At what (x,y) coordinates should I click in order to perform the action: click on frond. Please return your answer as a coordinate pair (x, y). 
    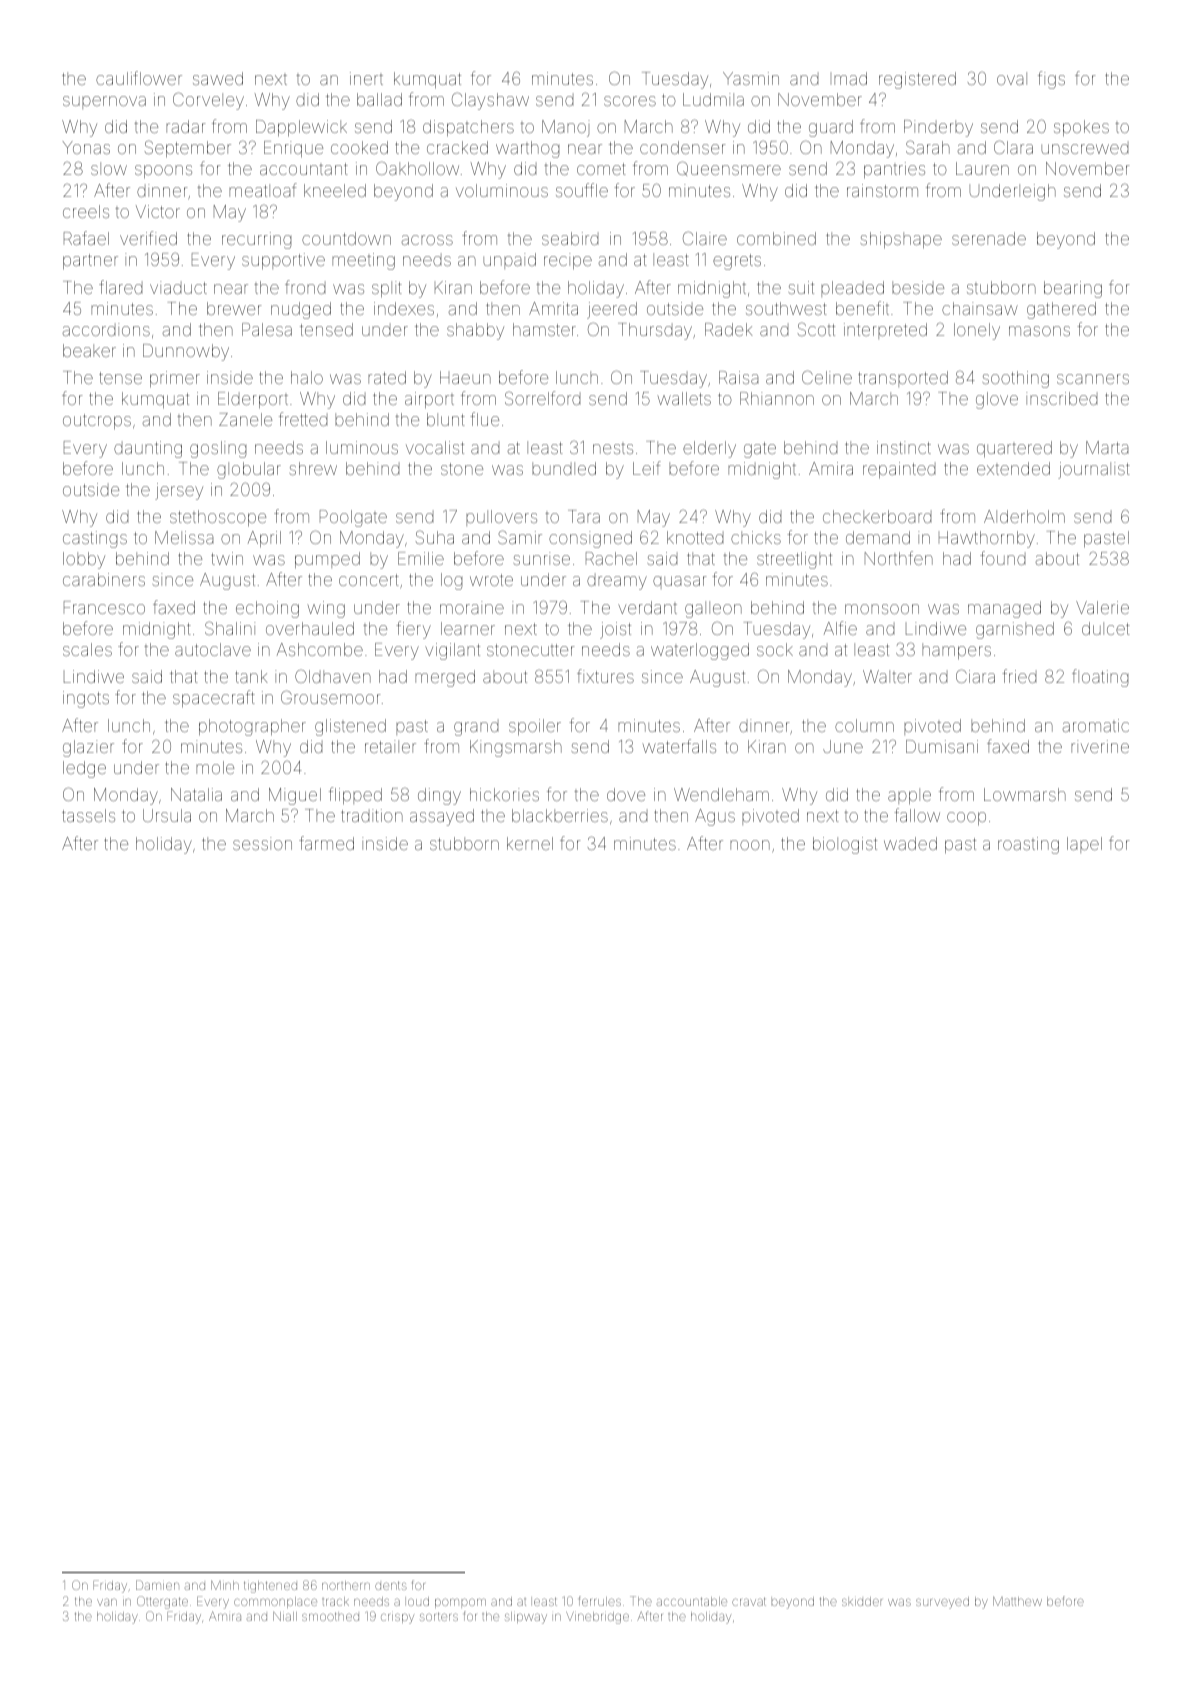
    Looking at the image, I should click on (305, 287).
